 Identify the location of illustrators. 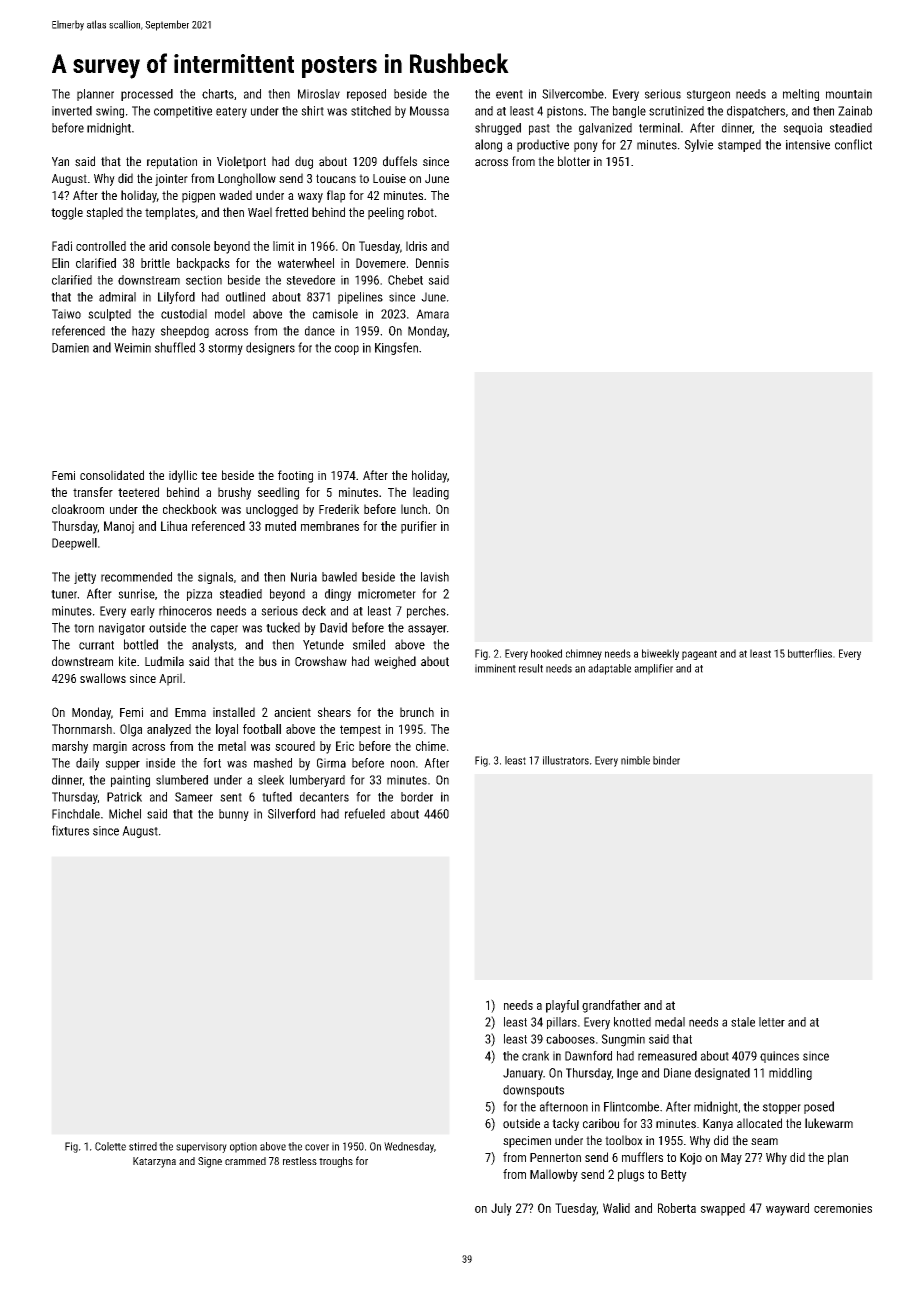
(566, 760).
